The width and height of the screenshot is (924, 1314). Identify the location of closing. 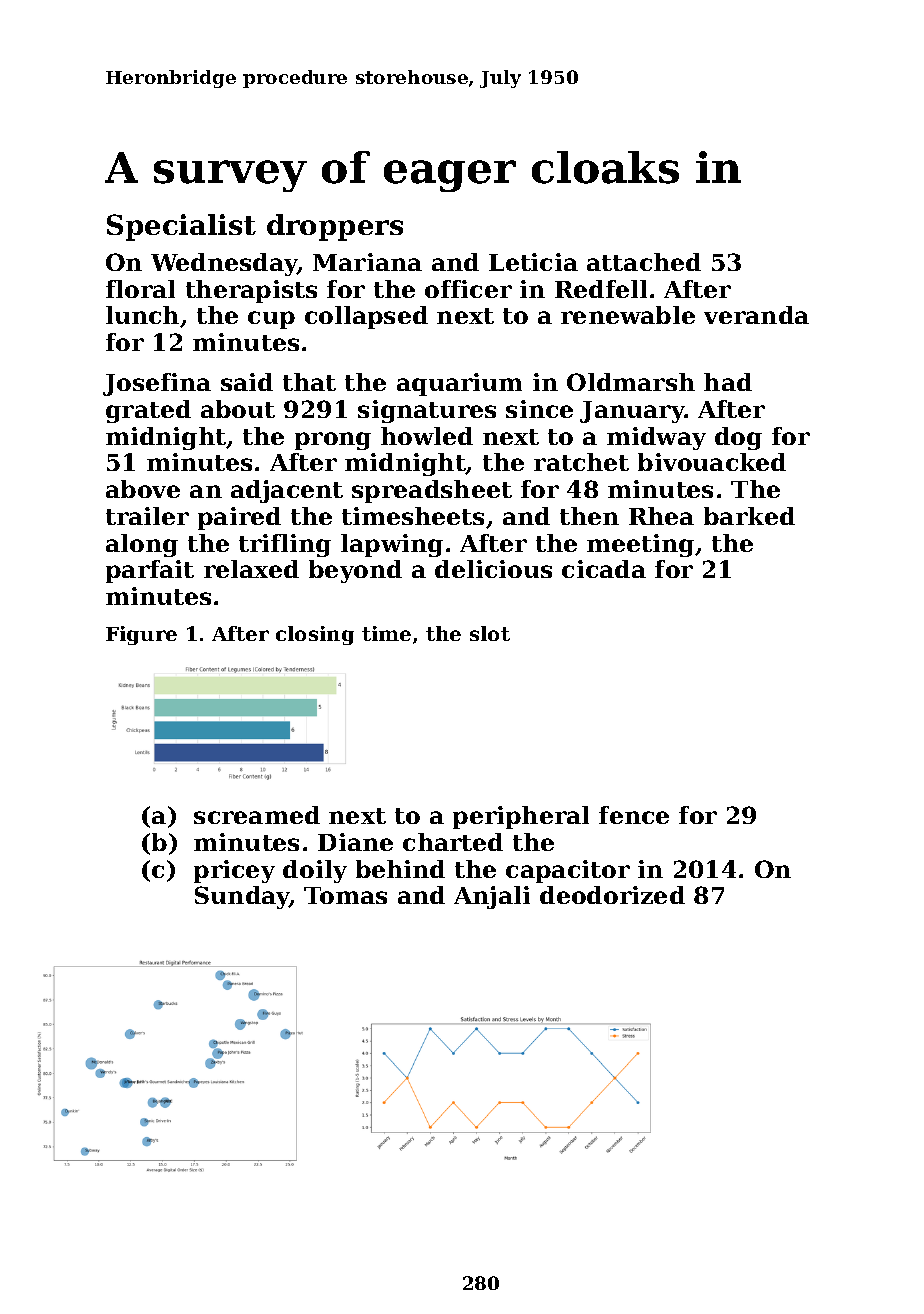
(315, 635).
